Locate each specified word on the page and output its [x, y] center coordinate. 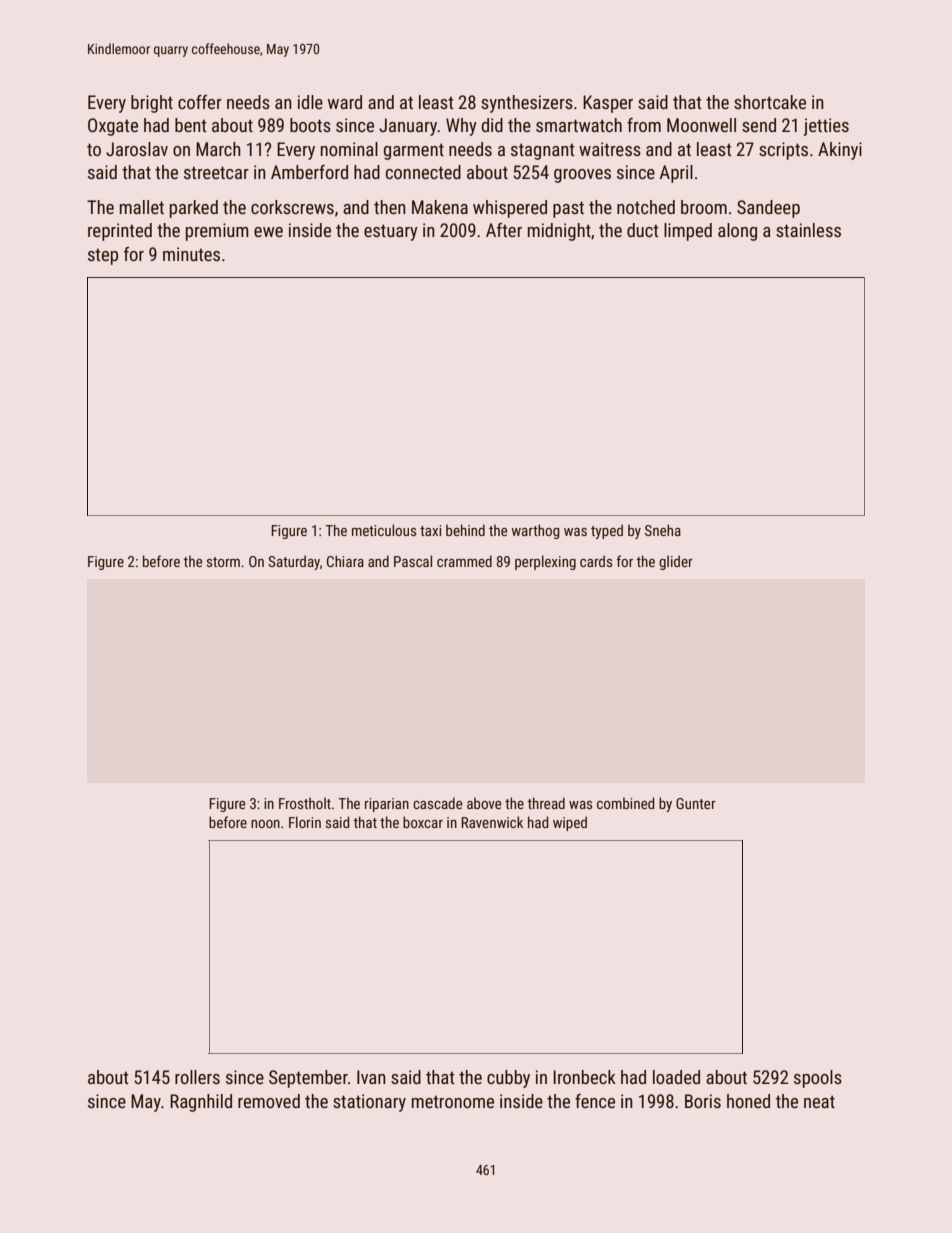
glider [676, 562]
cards [596, 561]
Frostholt [305, 803]
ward [345, 102]
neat [819, 1101]
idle [310, 102]
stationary [369, 1103]
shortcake [770, 102]
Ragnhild [201, 1103]
